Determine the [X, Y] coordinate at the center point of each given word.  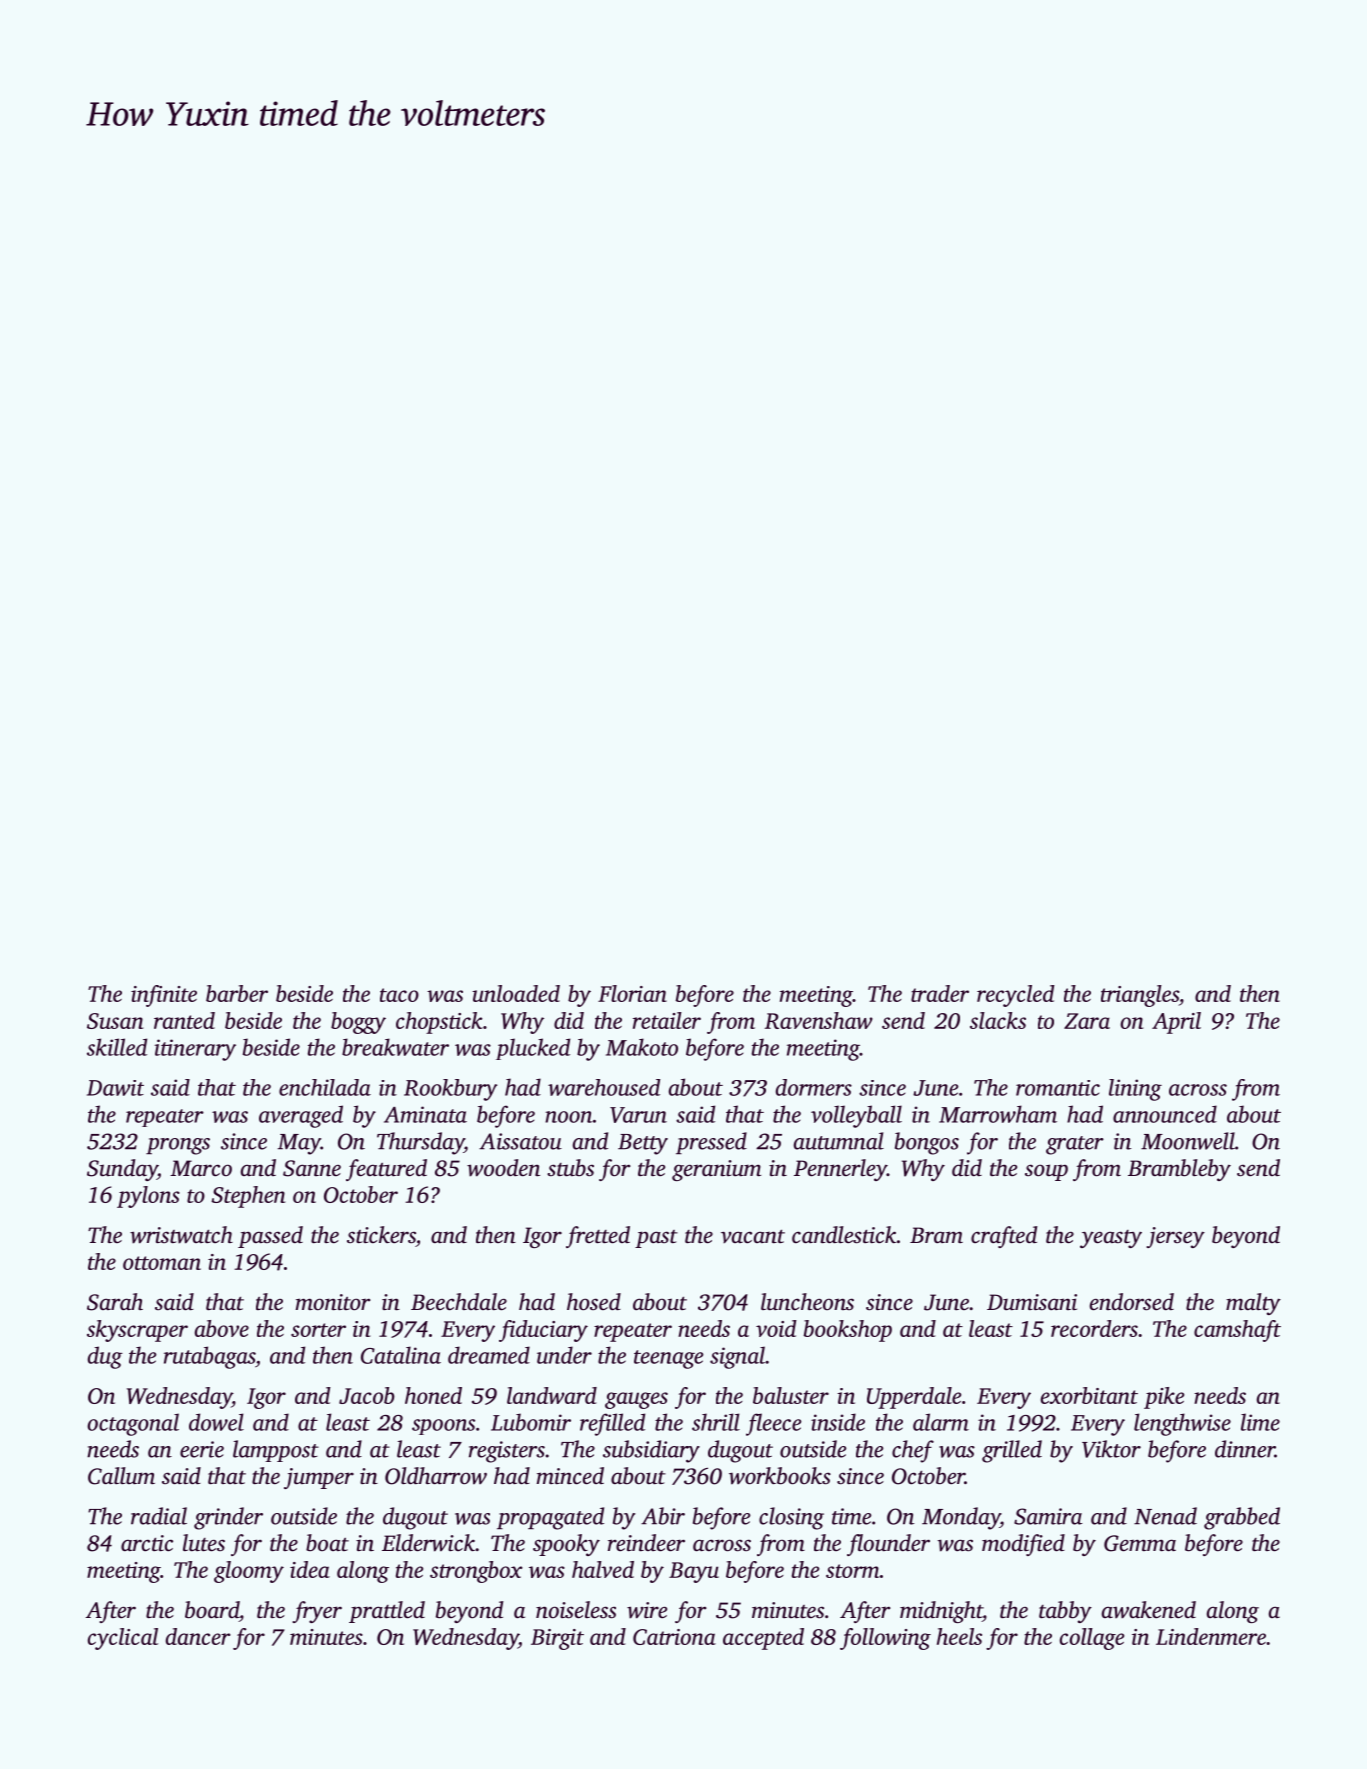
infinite [164, 996]
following [885, 1639]
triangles [1140, 996]
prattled [387, 1612]
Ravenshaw [819, 1020]
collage [1092, 1639]
